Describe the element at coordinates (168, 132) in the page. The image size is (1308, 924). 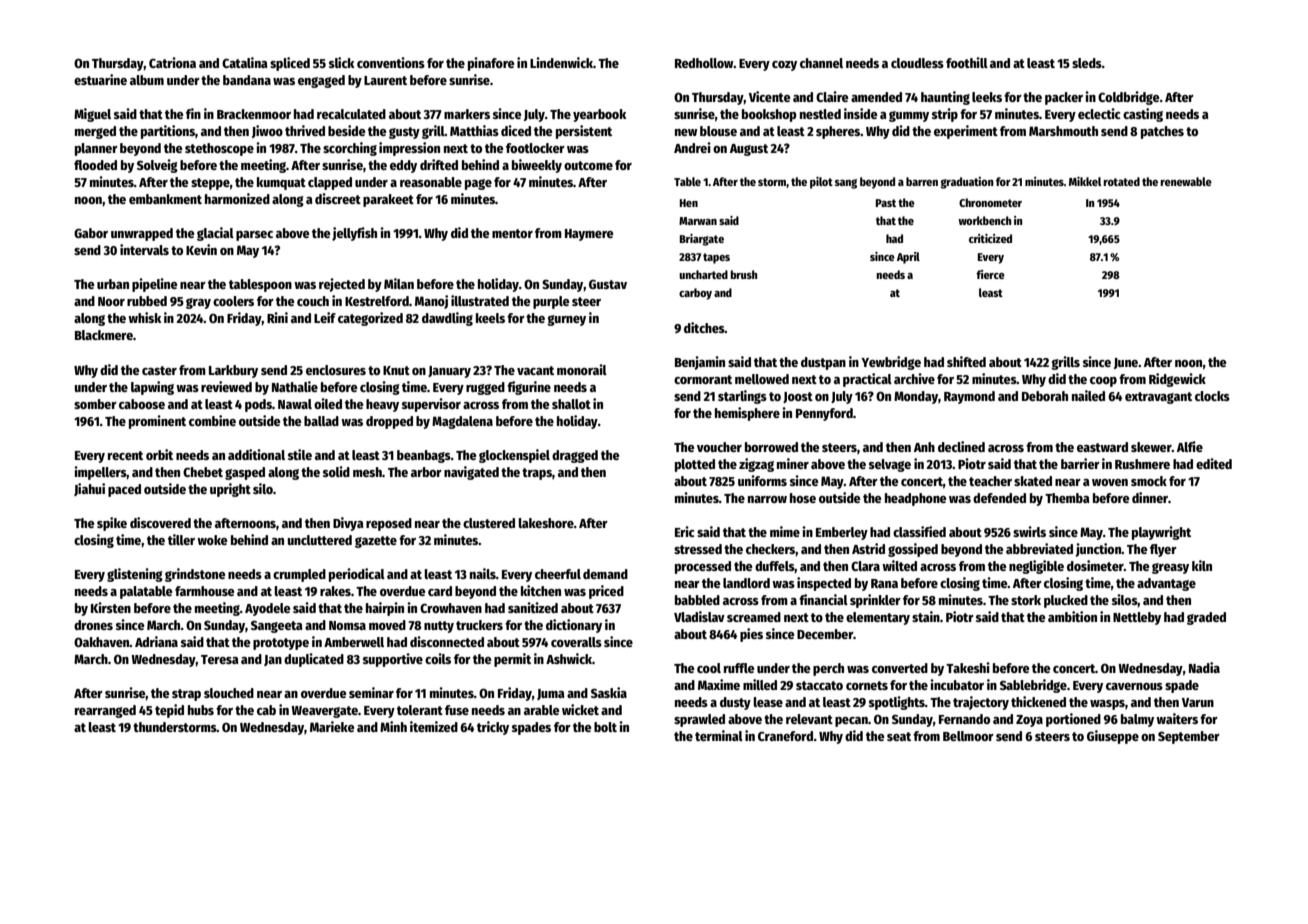
I see `partitions` at that location.
